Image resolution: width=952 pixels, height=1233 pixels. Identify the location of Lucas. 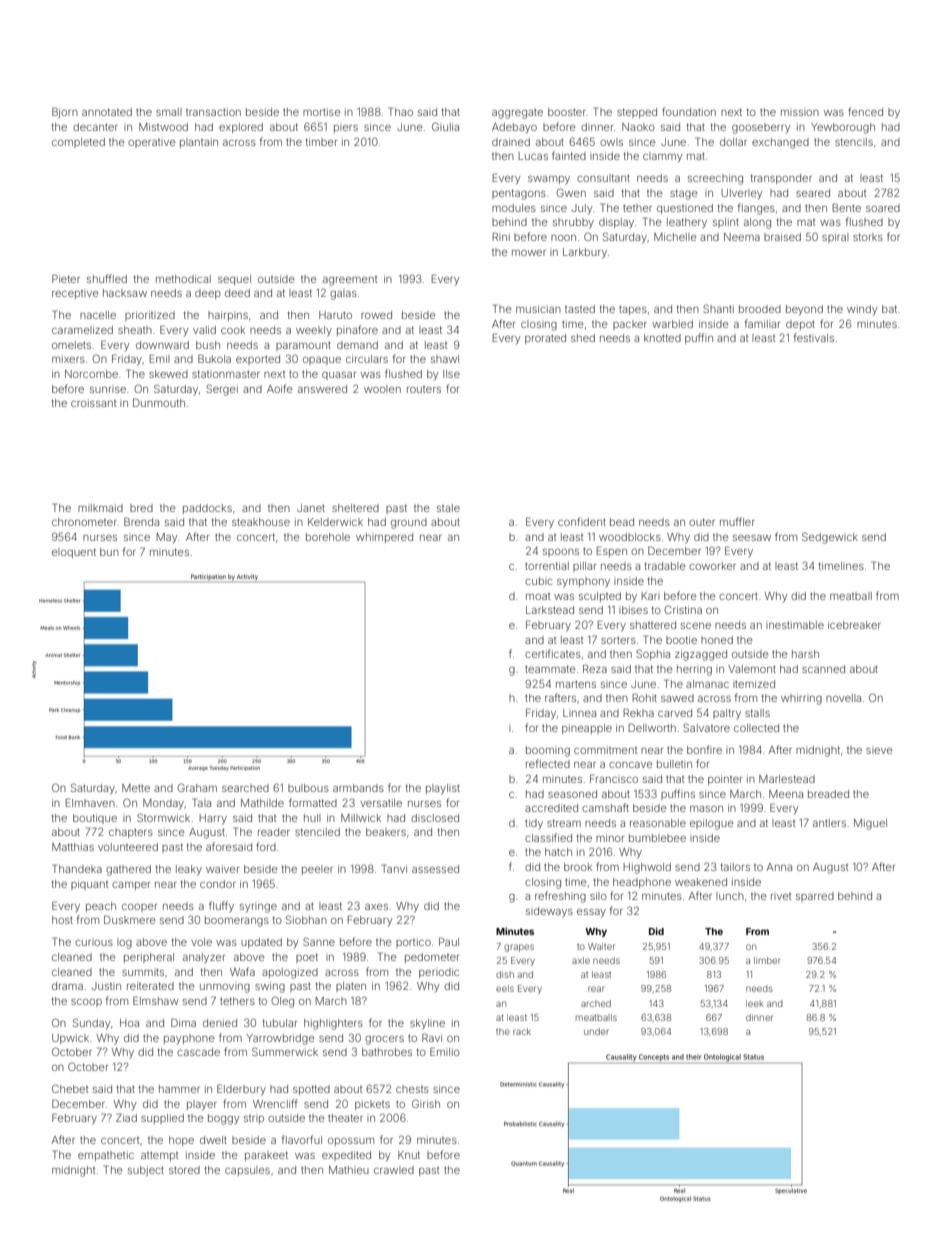
(533, 156).
